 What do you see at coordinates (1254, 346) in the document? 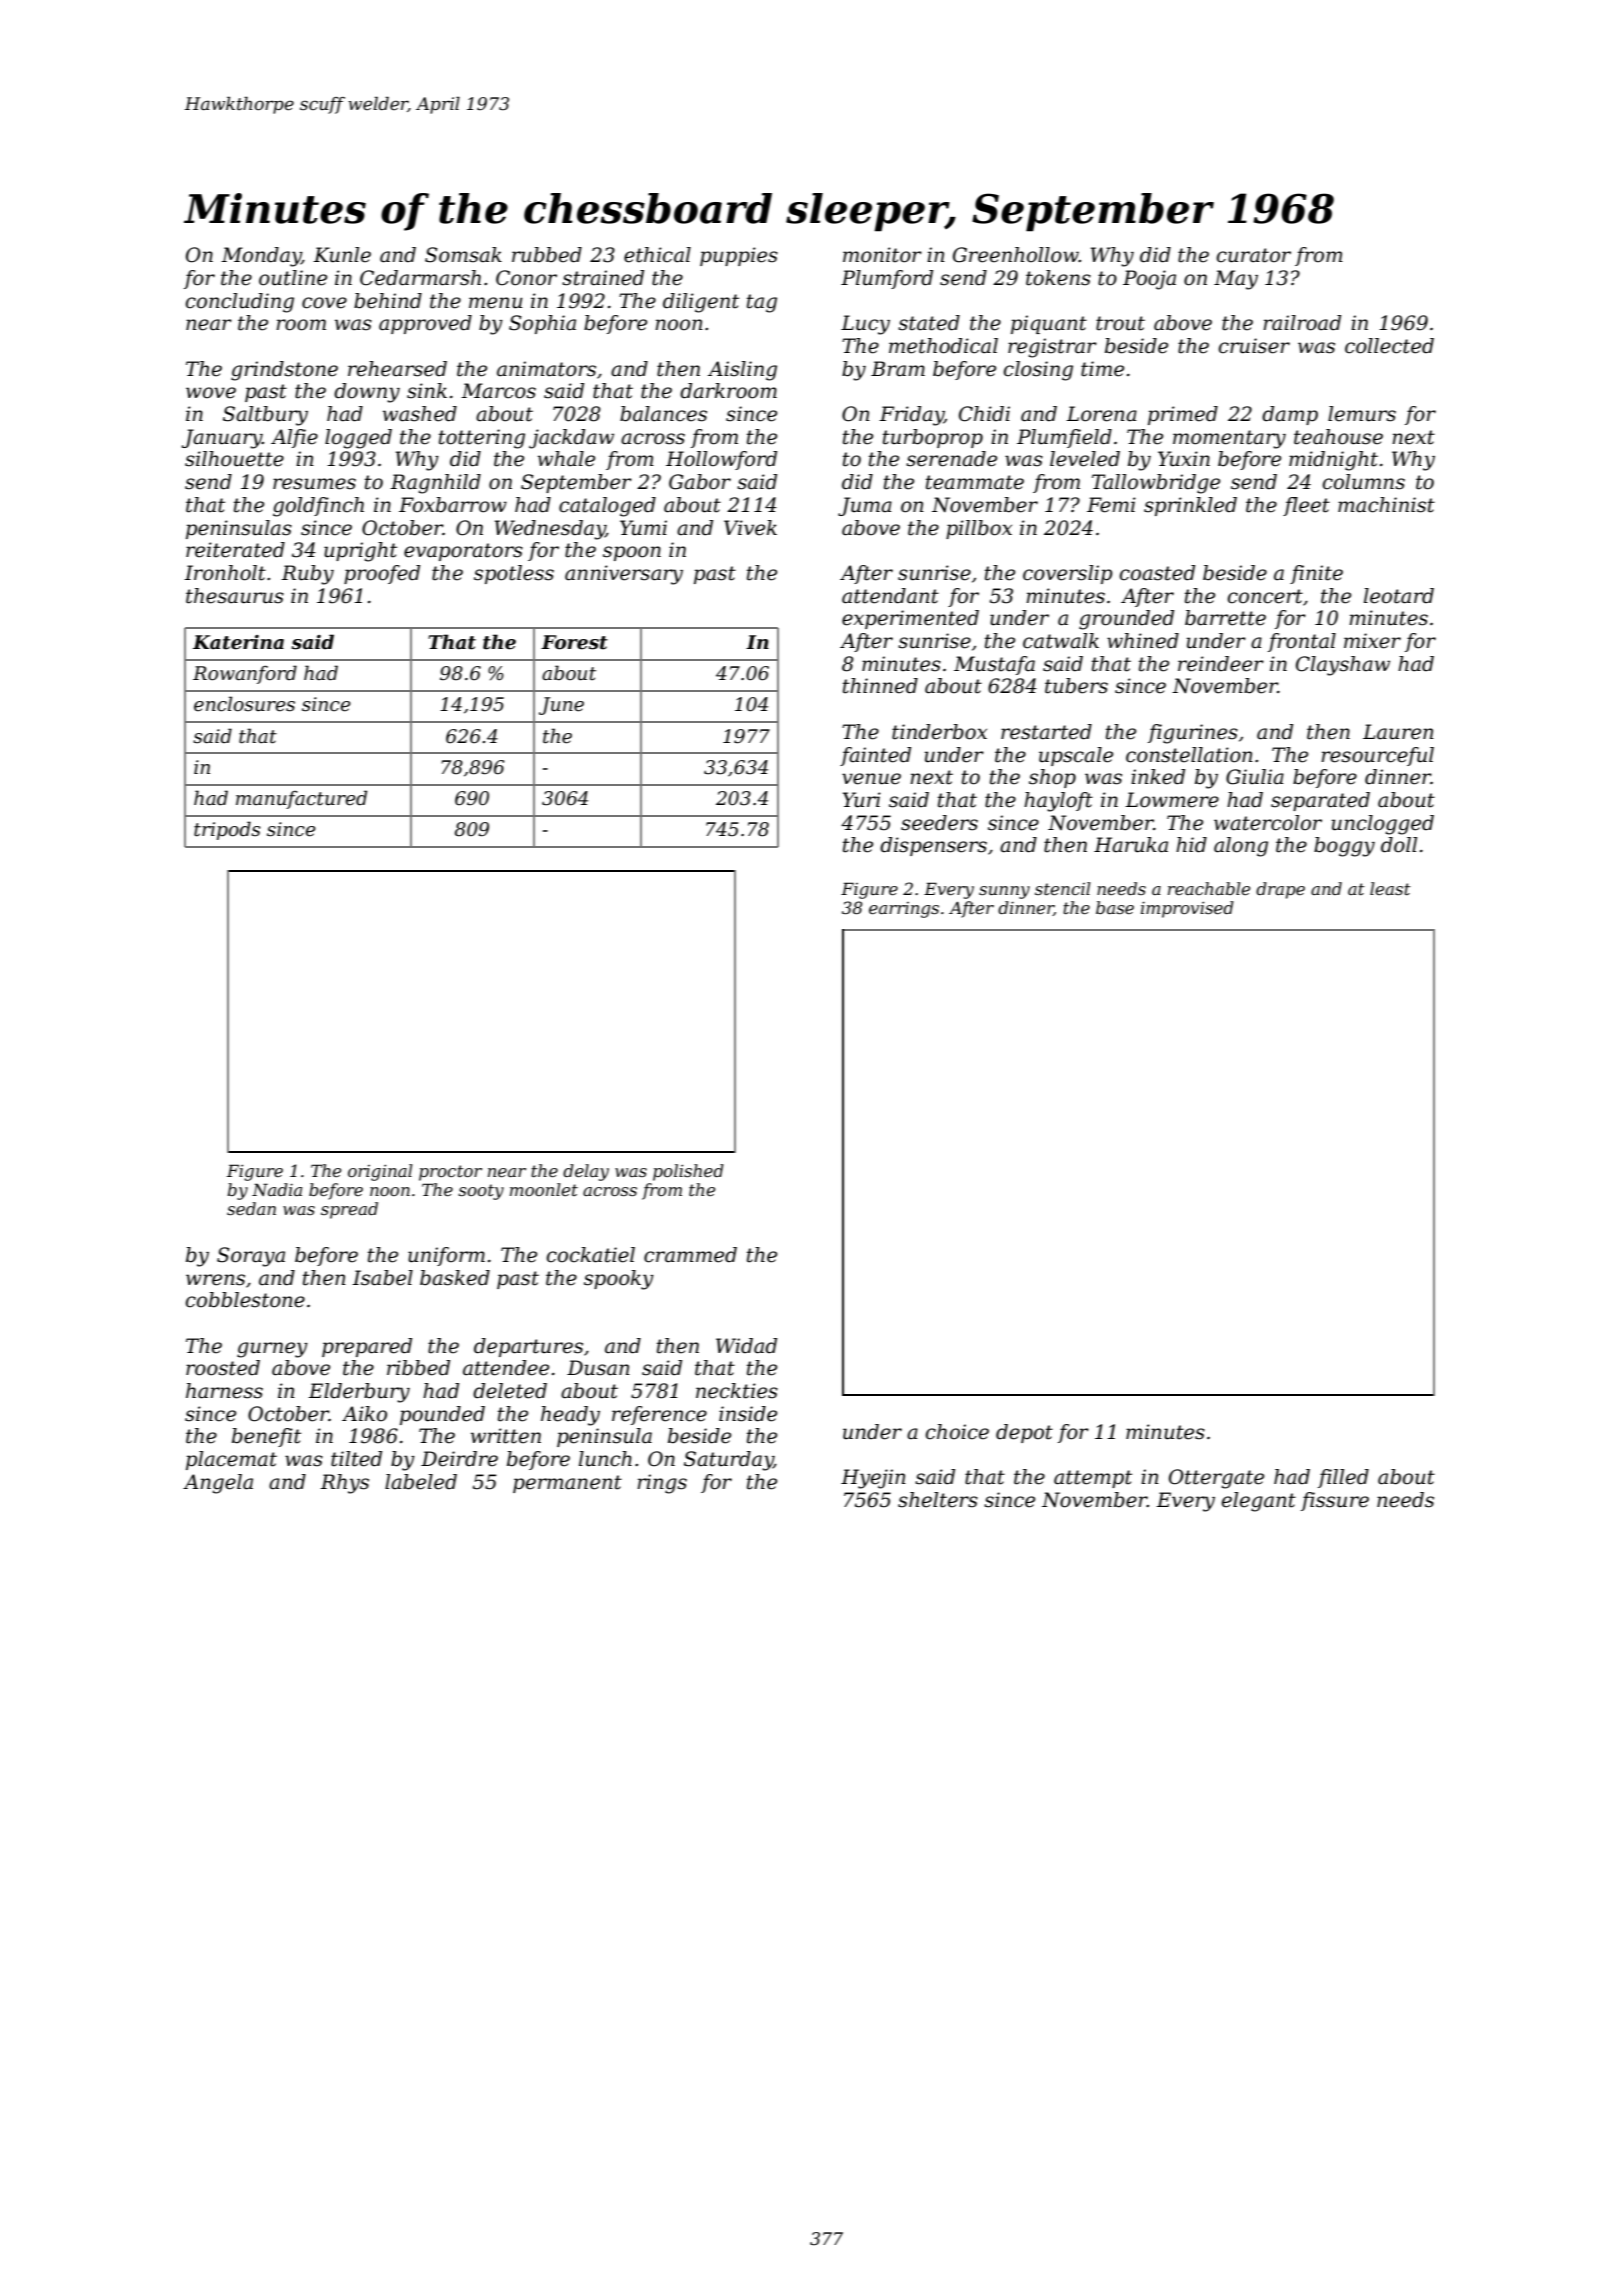
I see `cruiser` at bounding box center [1254, 346].
